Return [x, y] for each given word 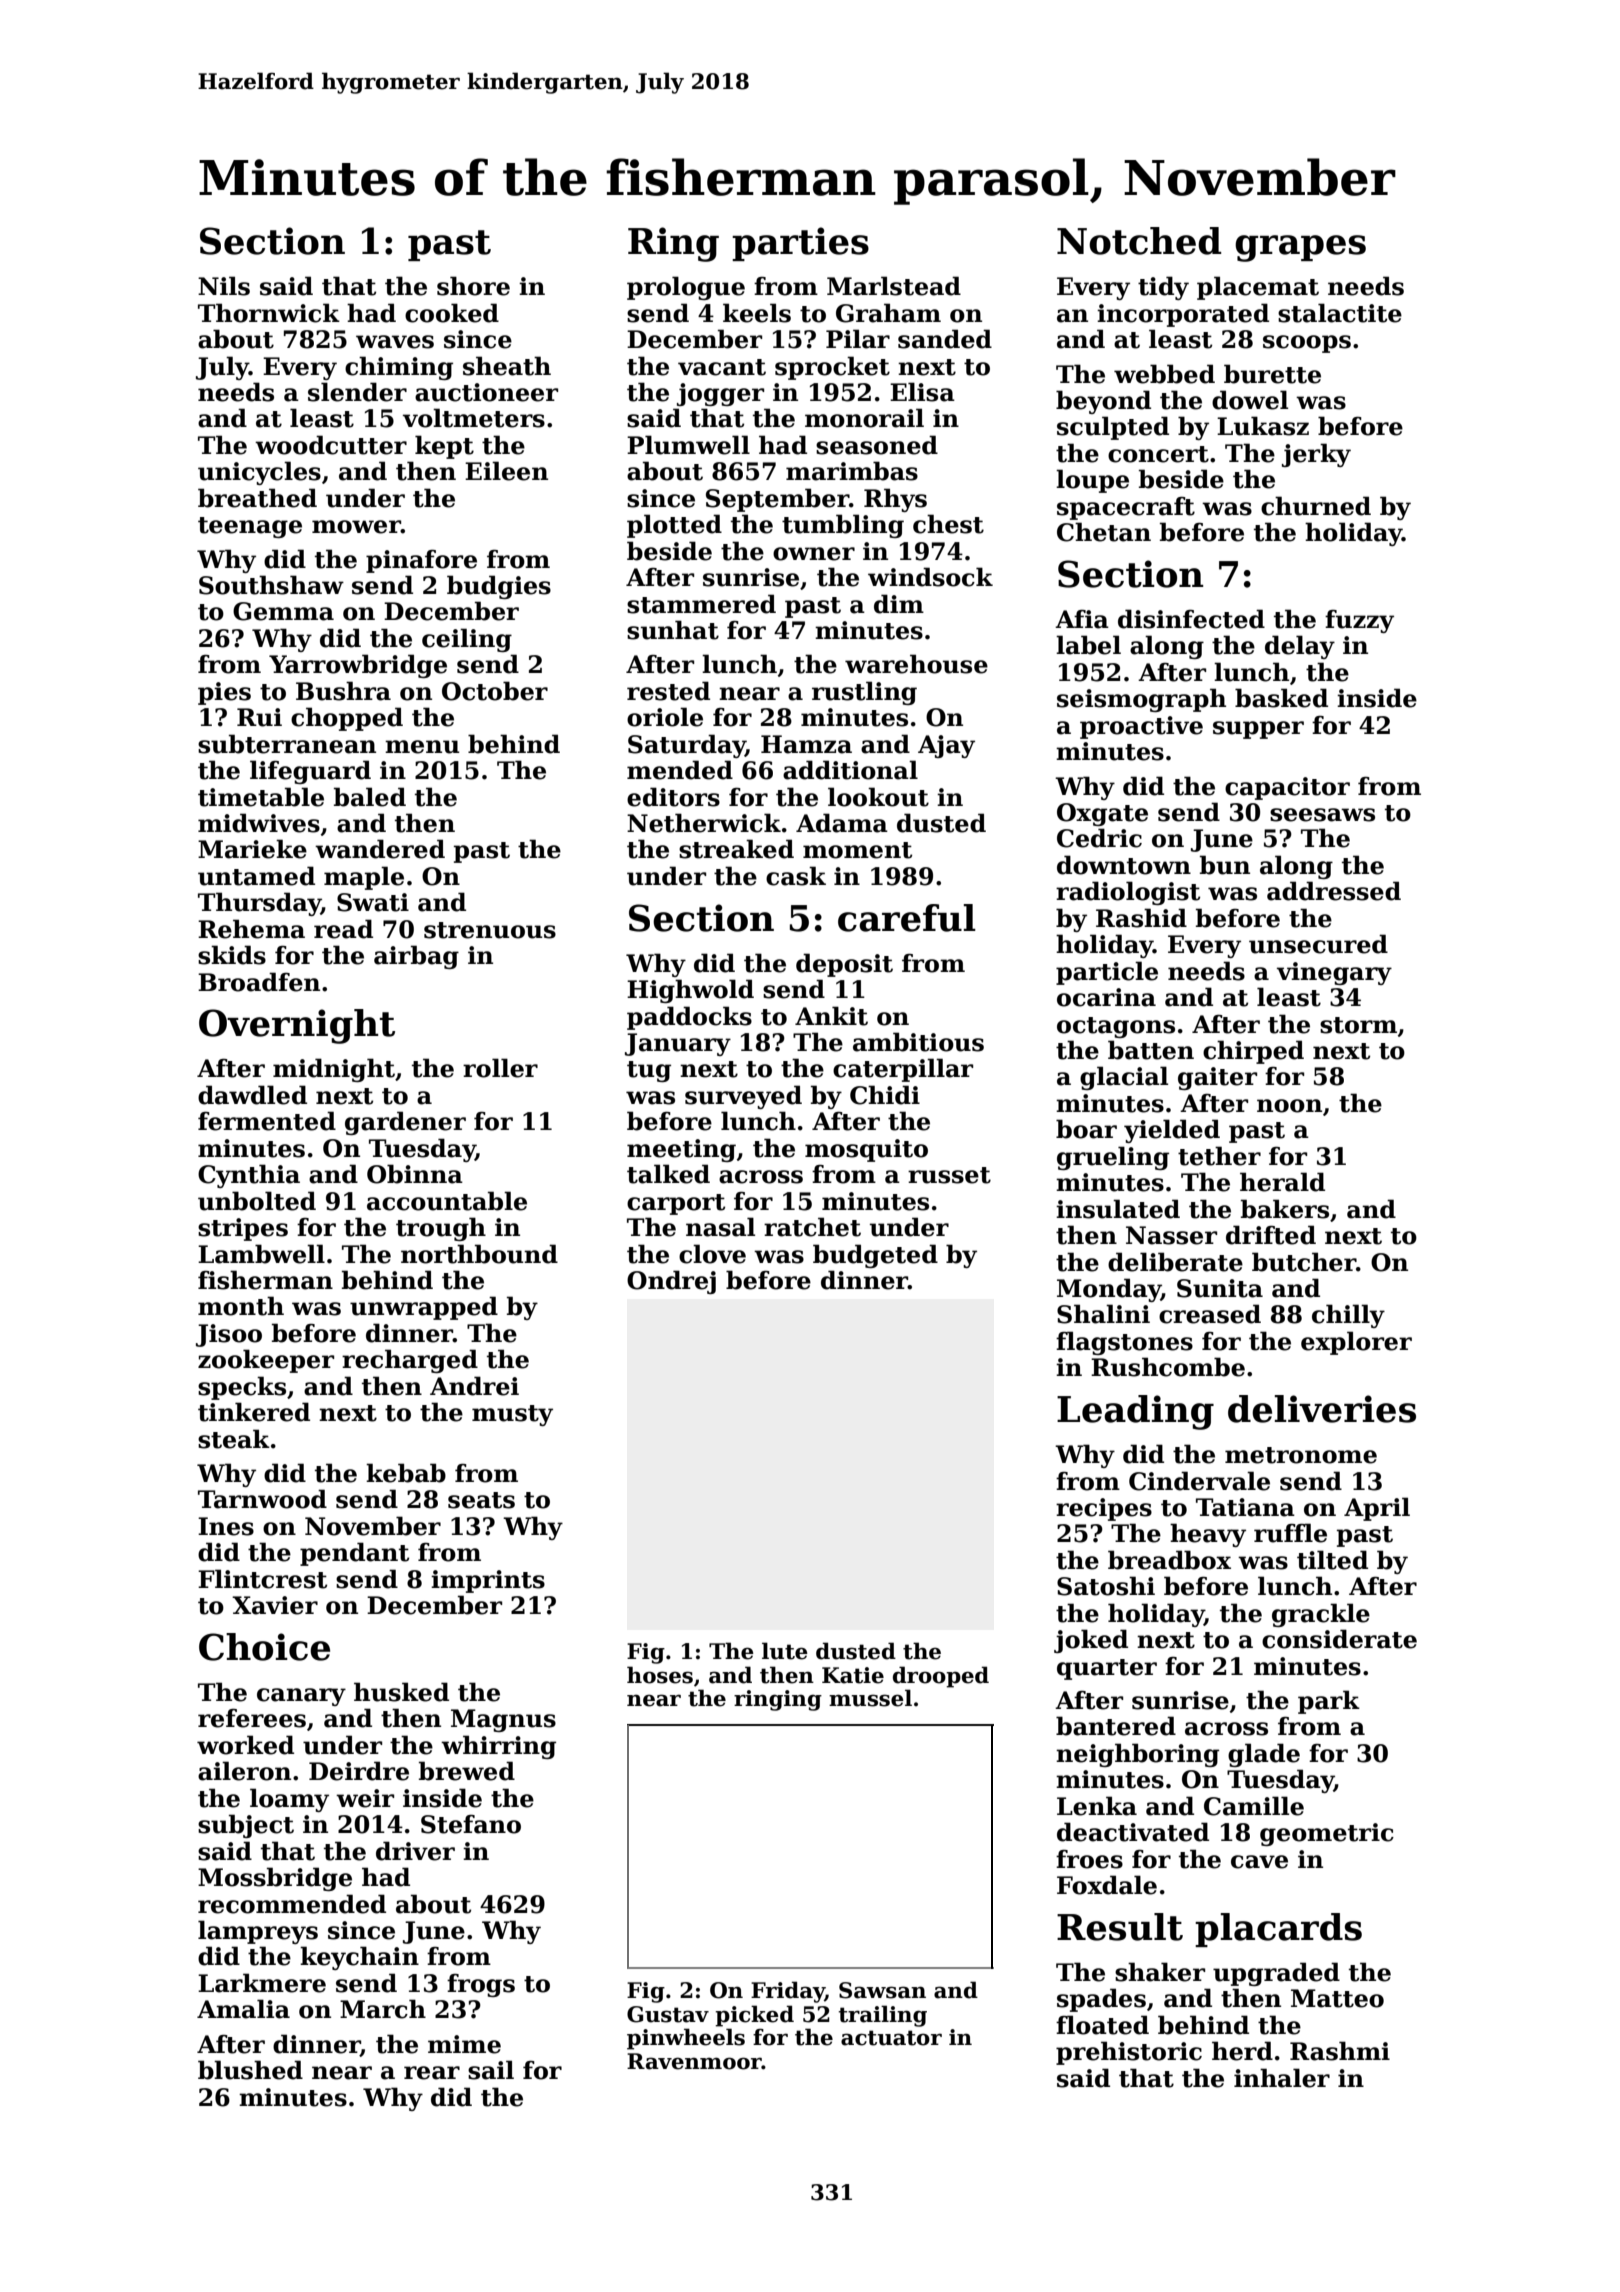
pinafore [421, 561]
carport [676, 1204]
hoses [660, 1675]
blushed [250, 2070]
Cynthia [249, 1176]
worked [245, 1745]
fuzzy [1359, 621]
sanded [945, 339]
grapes [1300, 248]
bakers [1285, 1209]
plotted [674, 526]
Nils [224, 286]
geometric [1327, 1834]
